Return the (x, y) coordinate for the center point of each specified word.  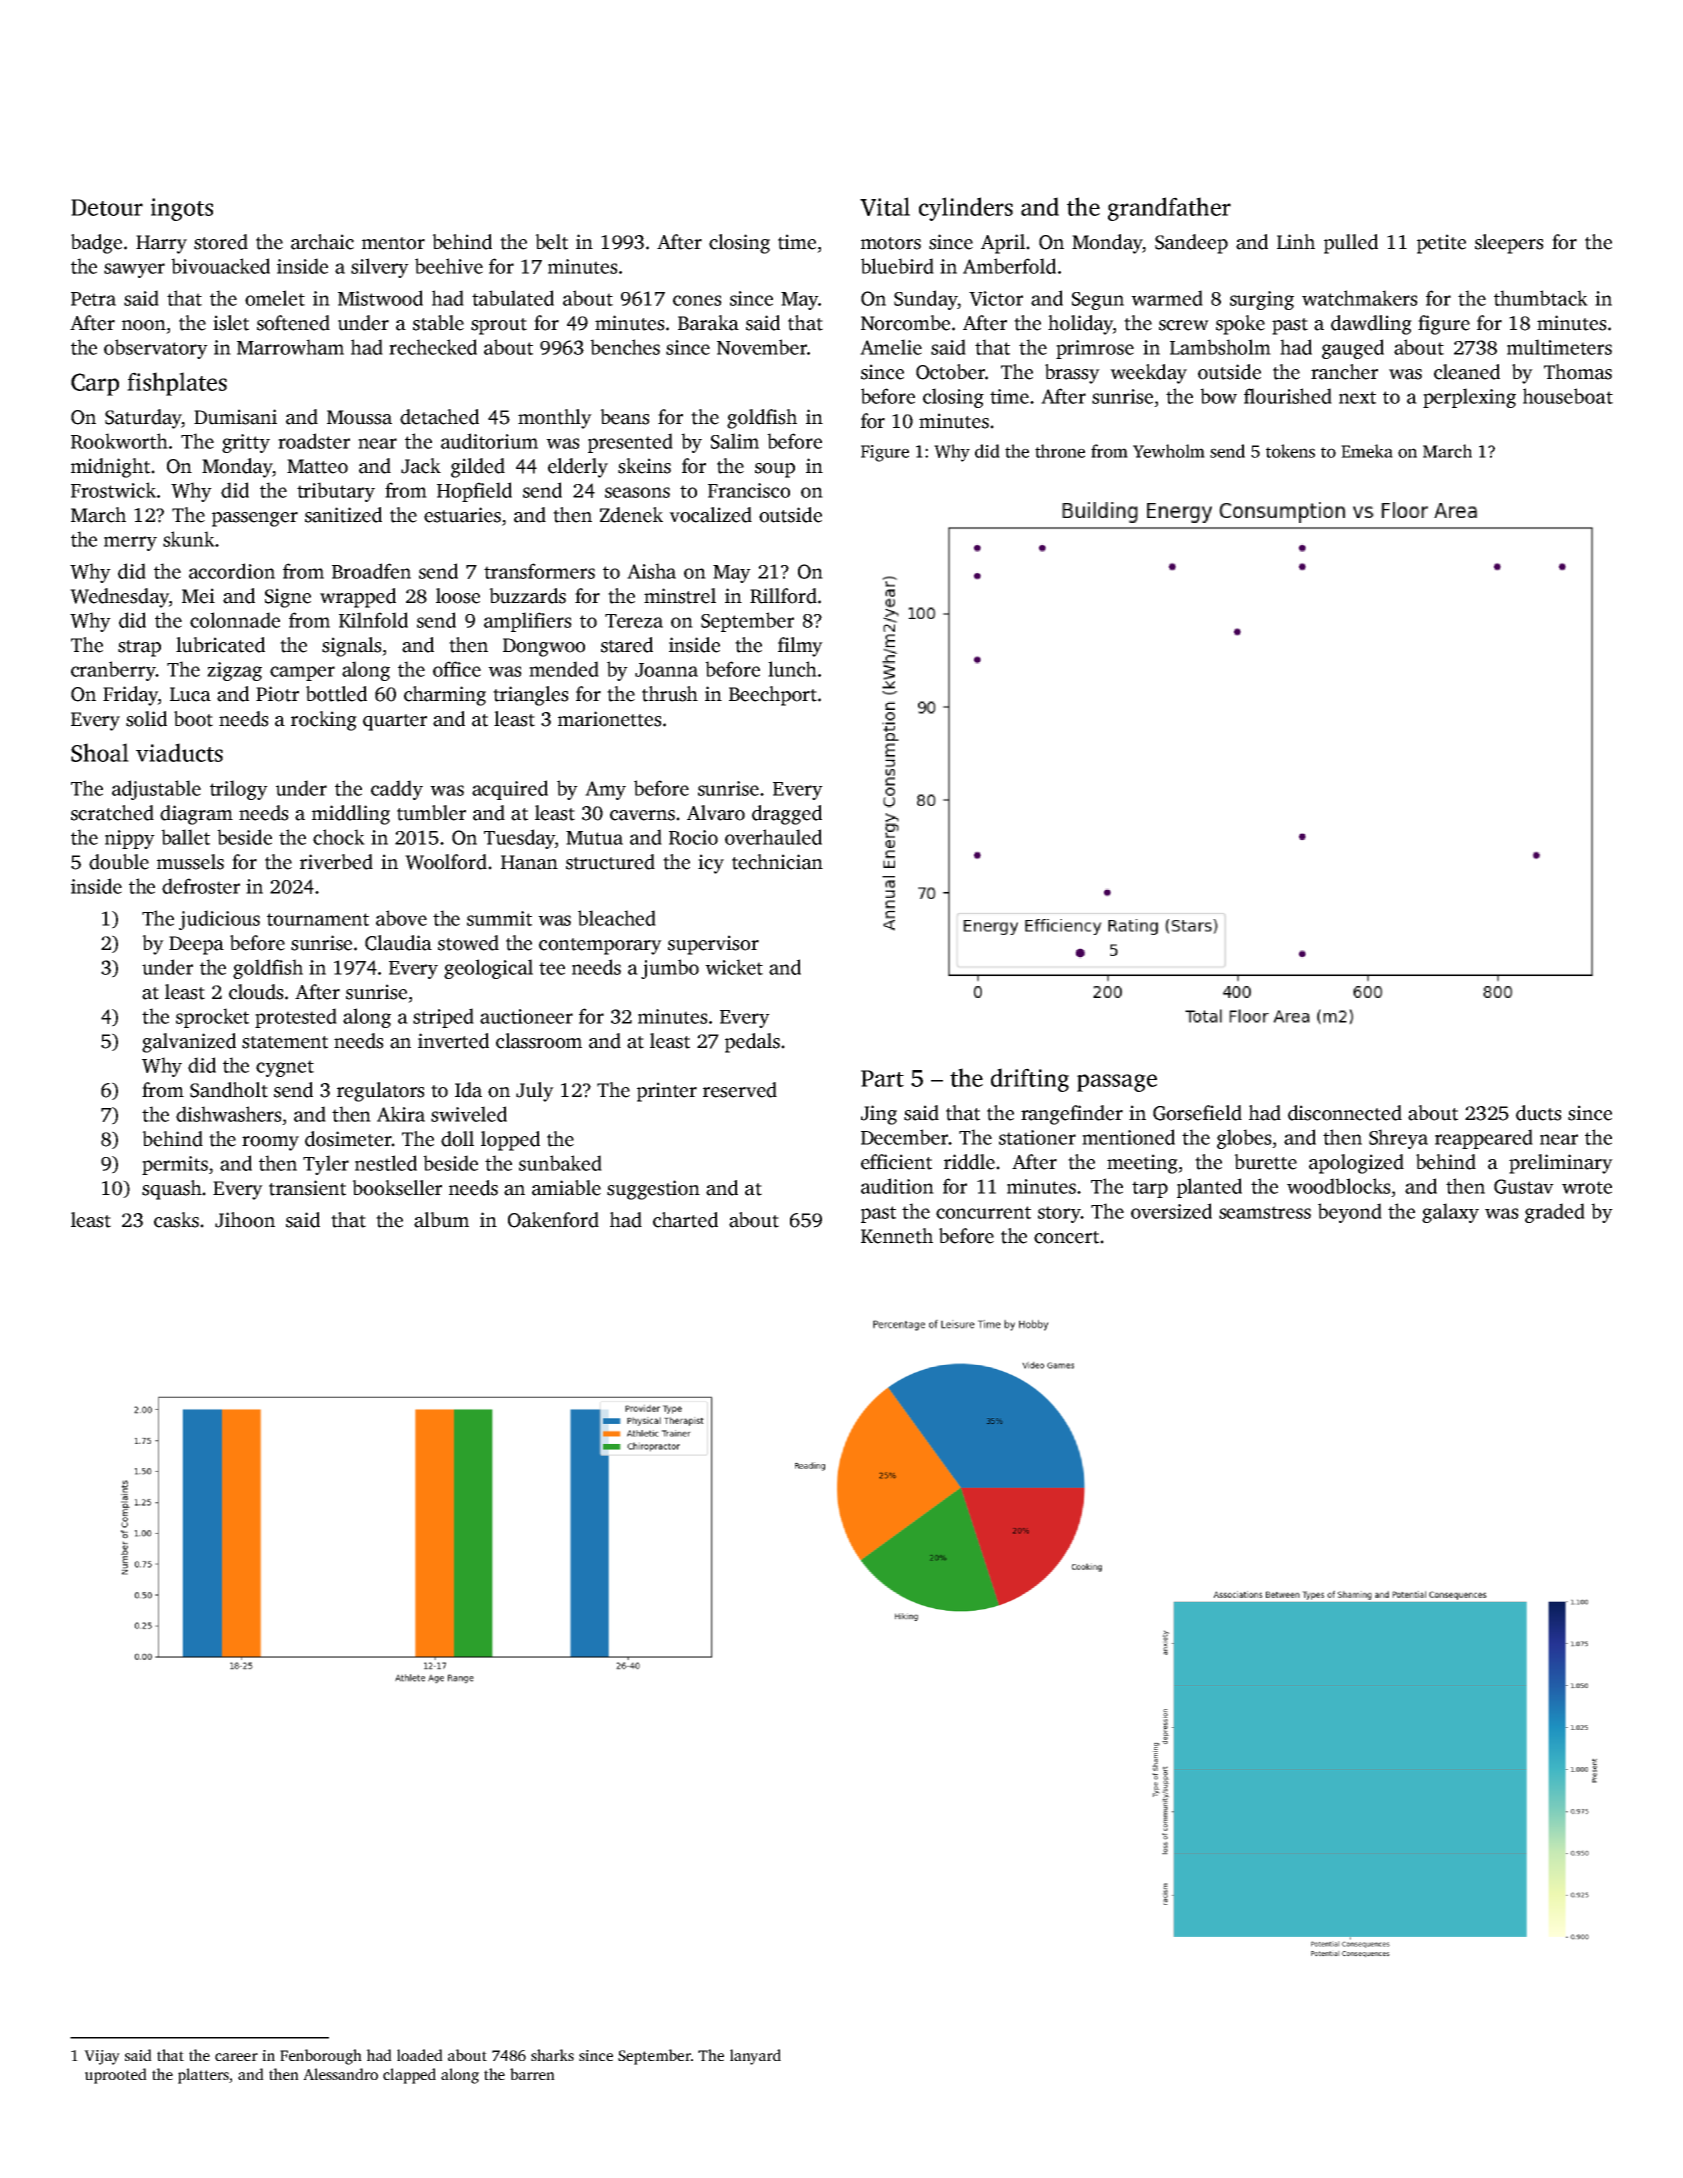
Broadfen (371, 571)
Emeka (1367, 451)
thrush (670, 694)
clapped (409, 2076)
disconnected (1345, 1113)
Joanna (666, 670)
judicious (219, 920)
